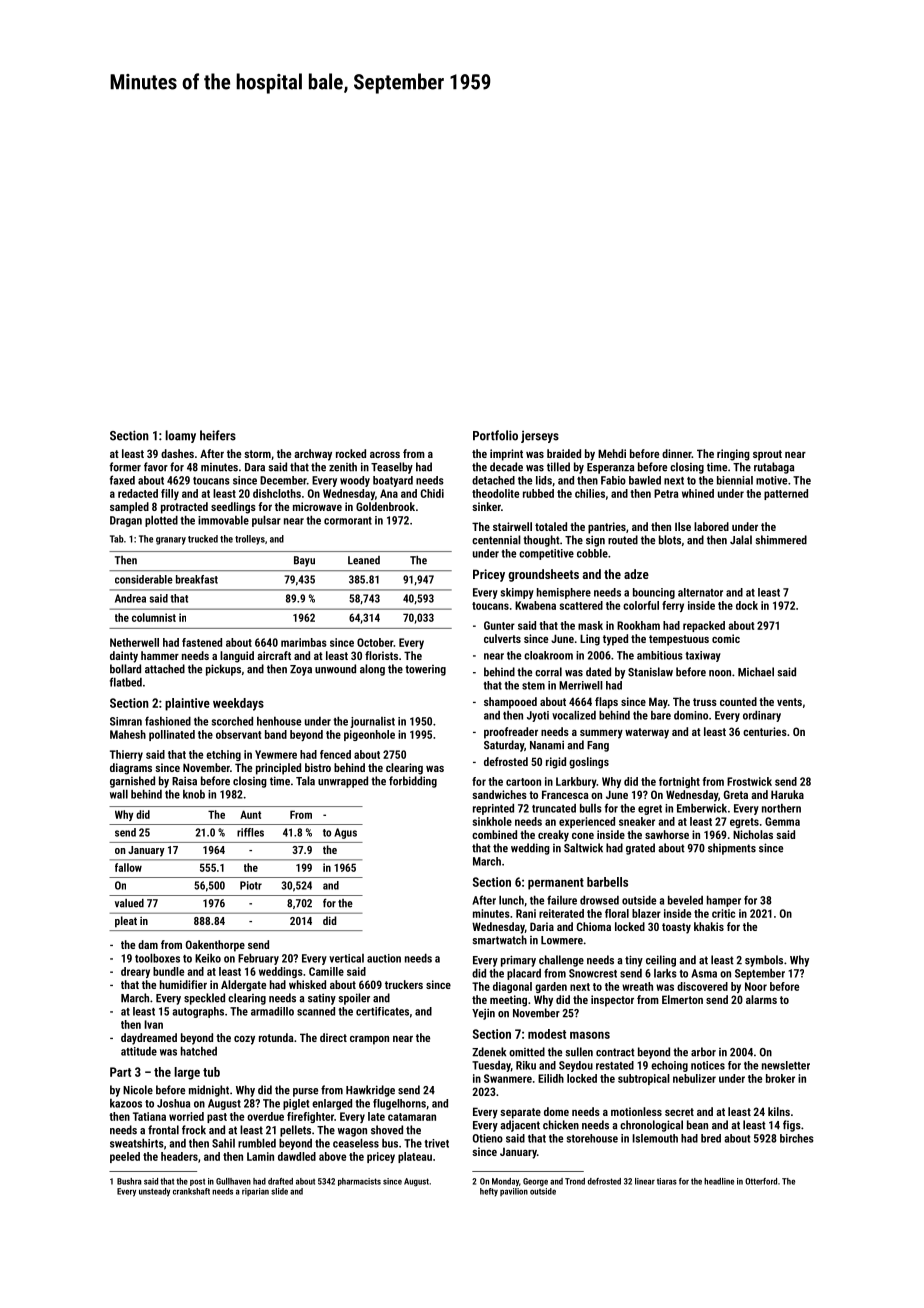 The image size is (924, 1308). What do you see at coordinates (129, 903) in the screenshot?
I see `valued` at bounding box center [129, 903].
